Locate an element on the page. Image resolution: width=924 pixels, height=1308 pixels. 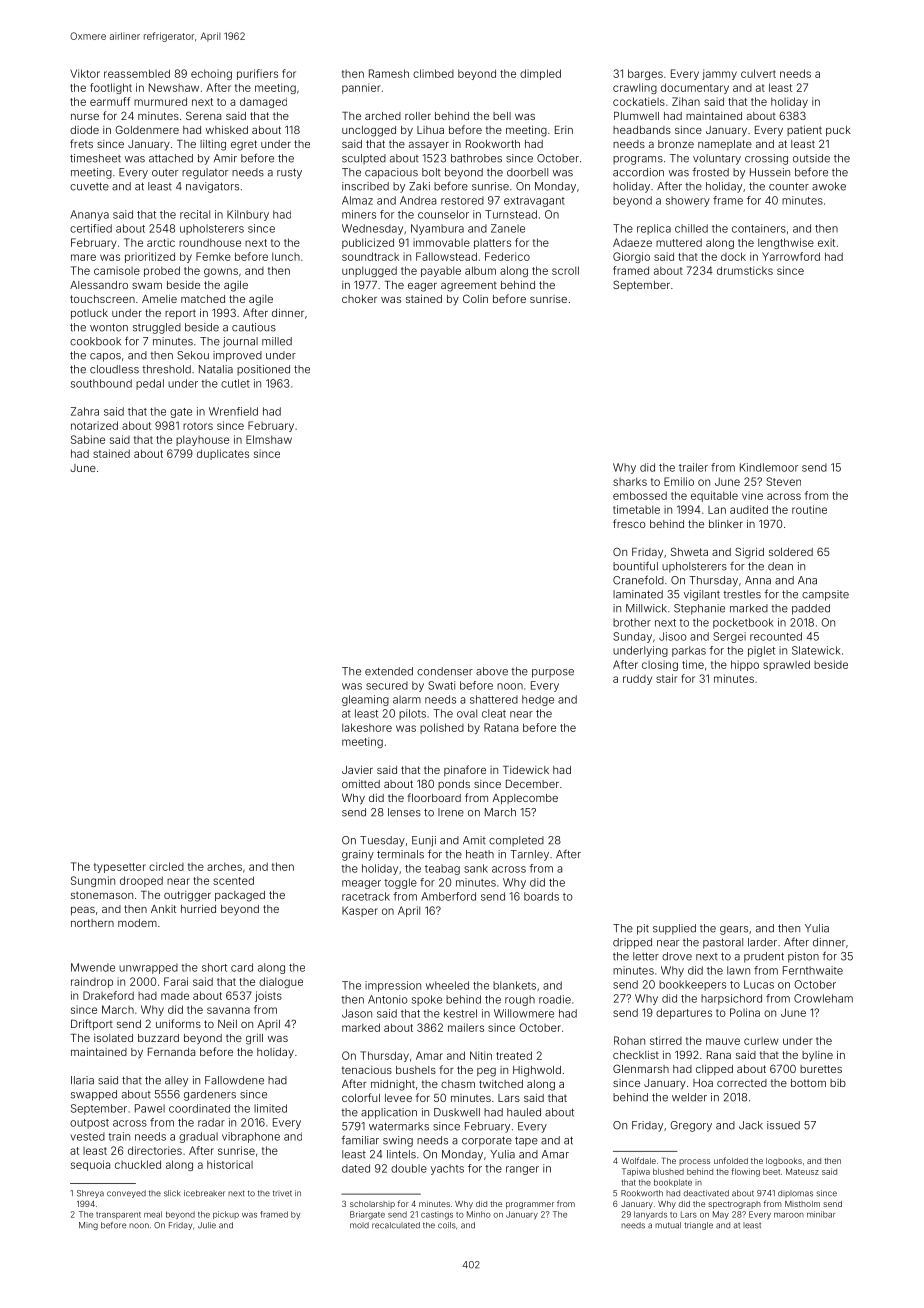
jammy is located at coordinates (719, 74).
